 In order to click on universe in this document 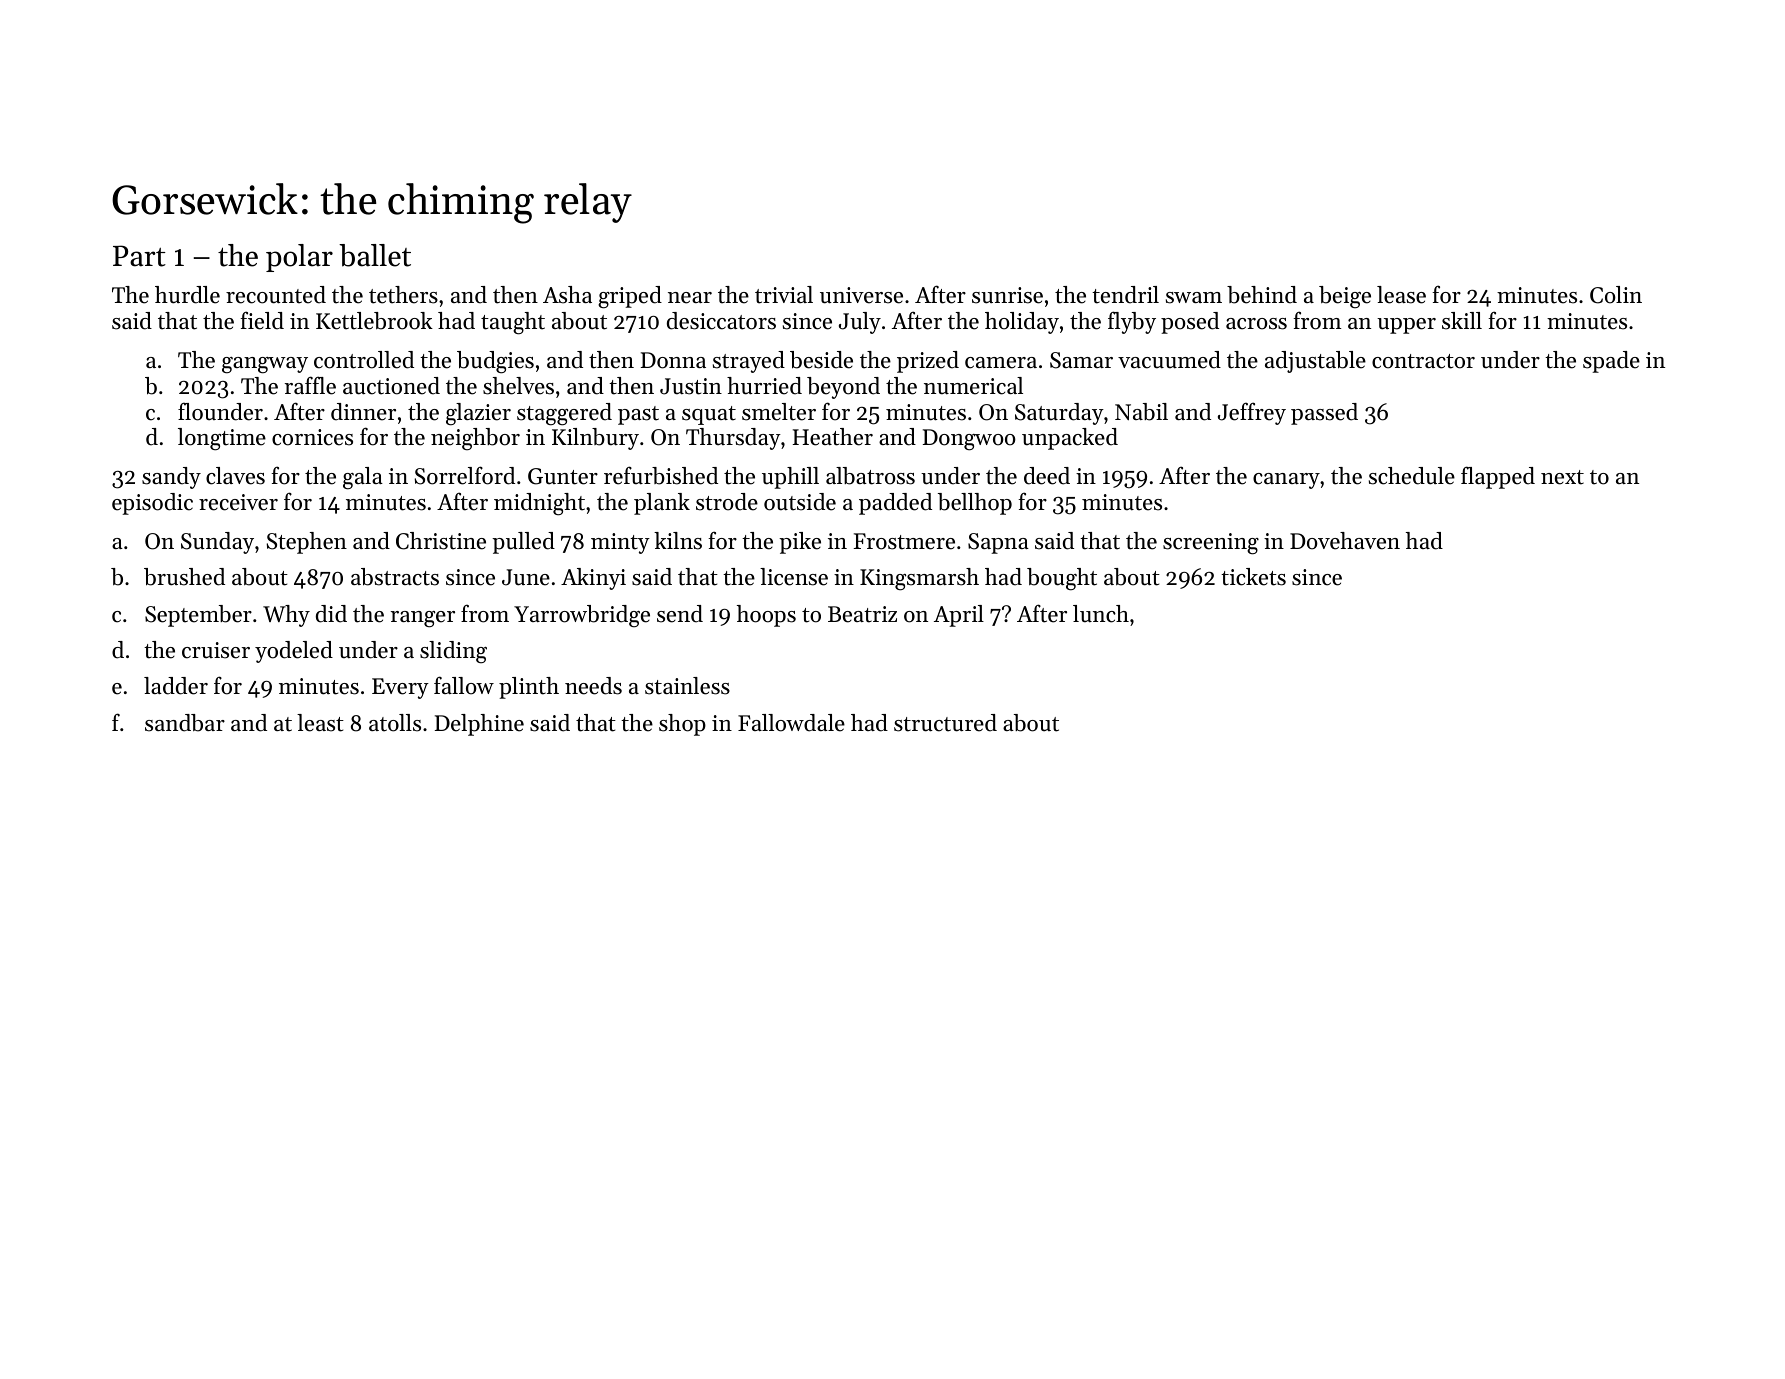, I will do `click(861, 295)`.
